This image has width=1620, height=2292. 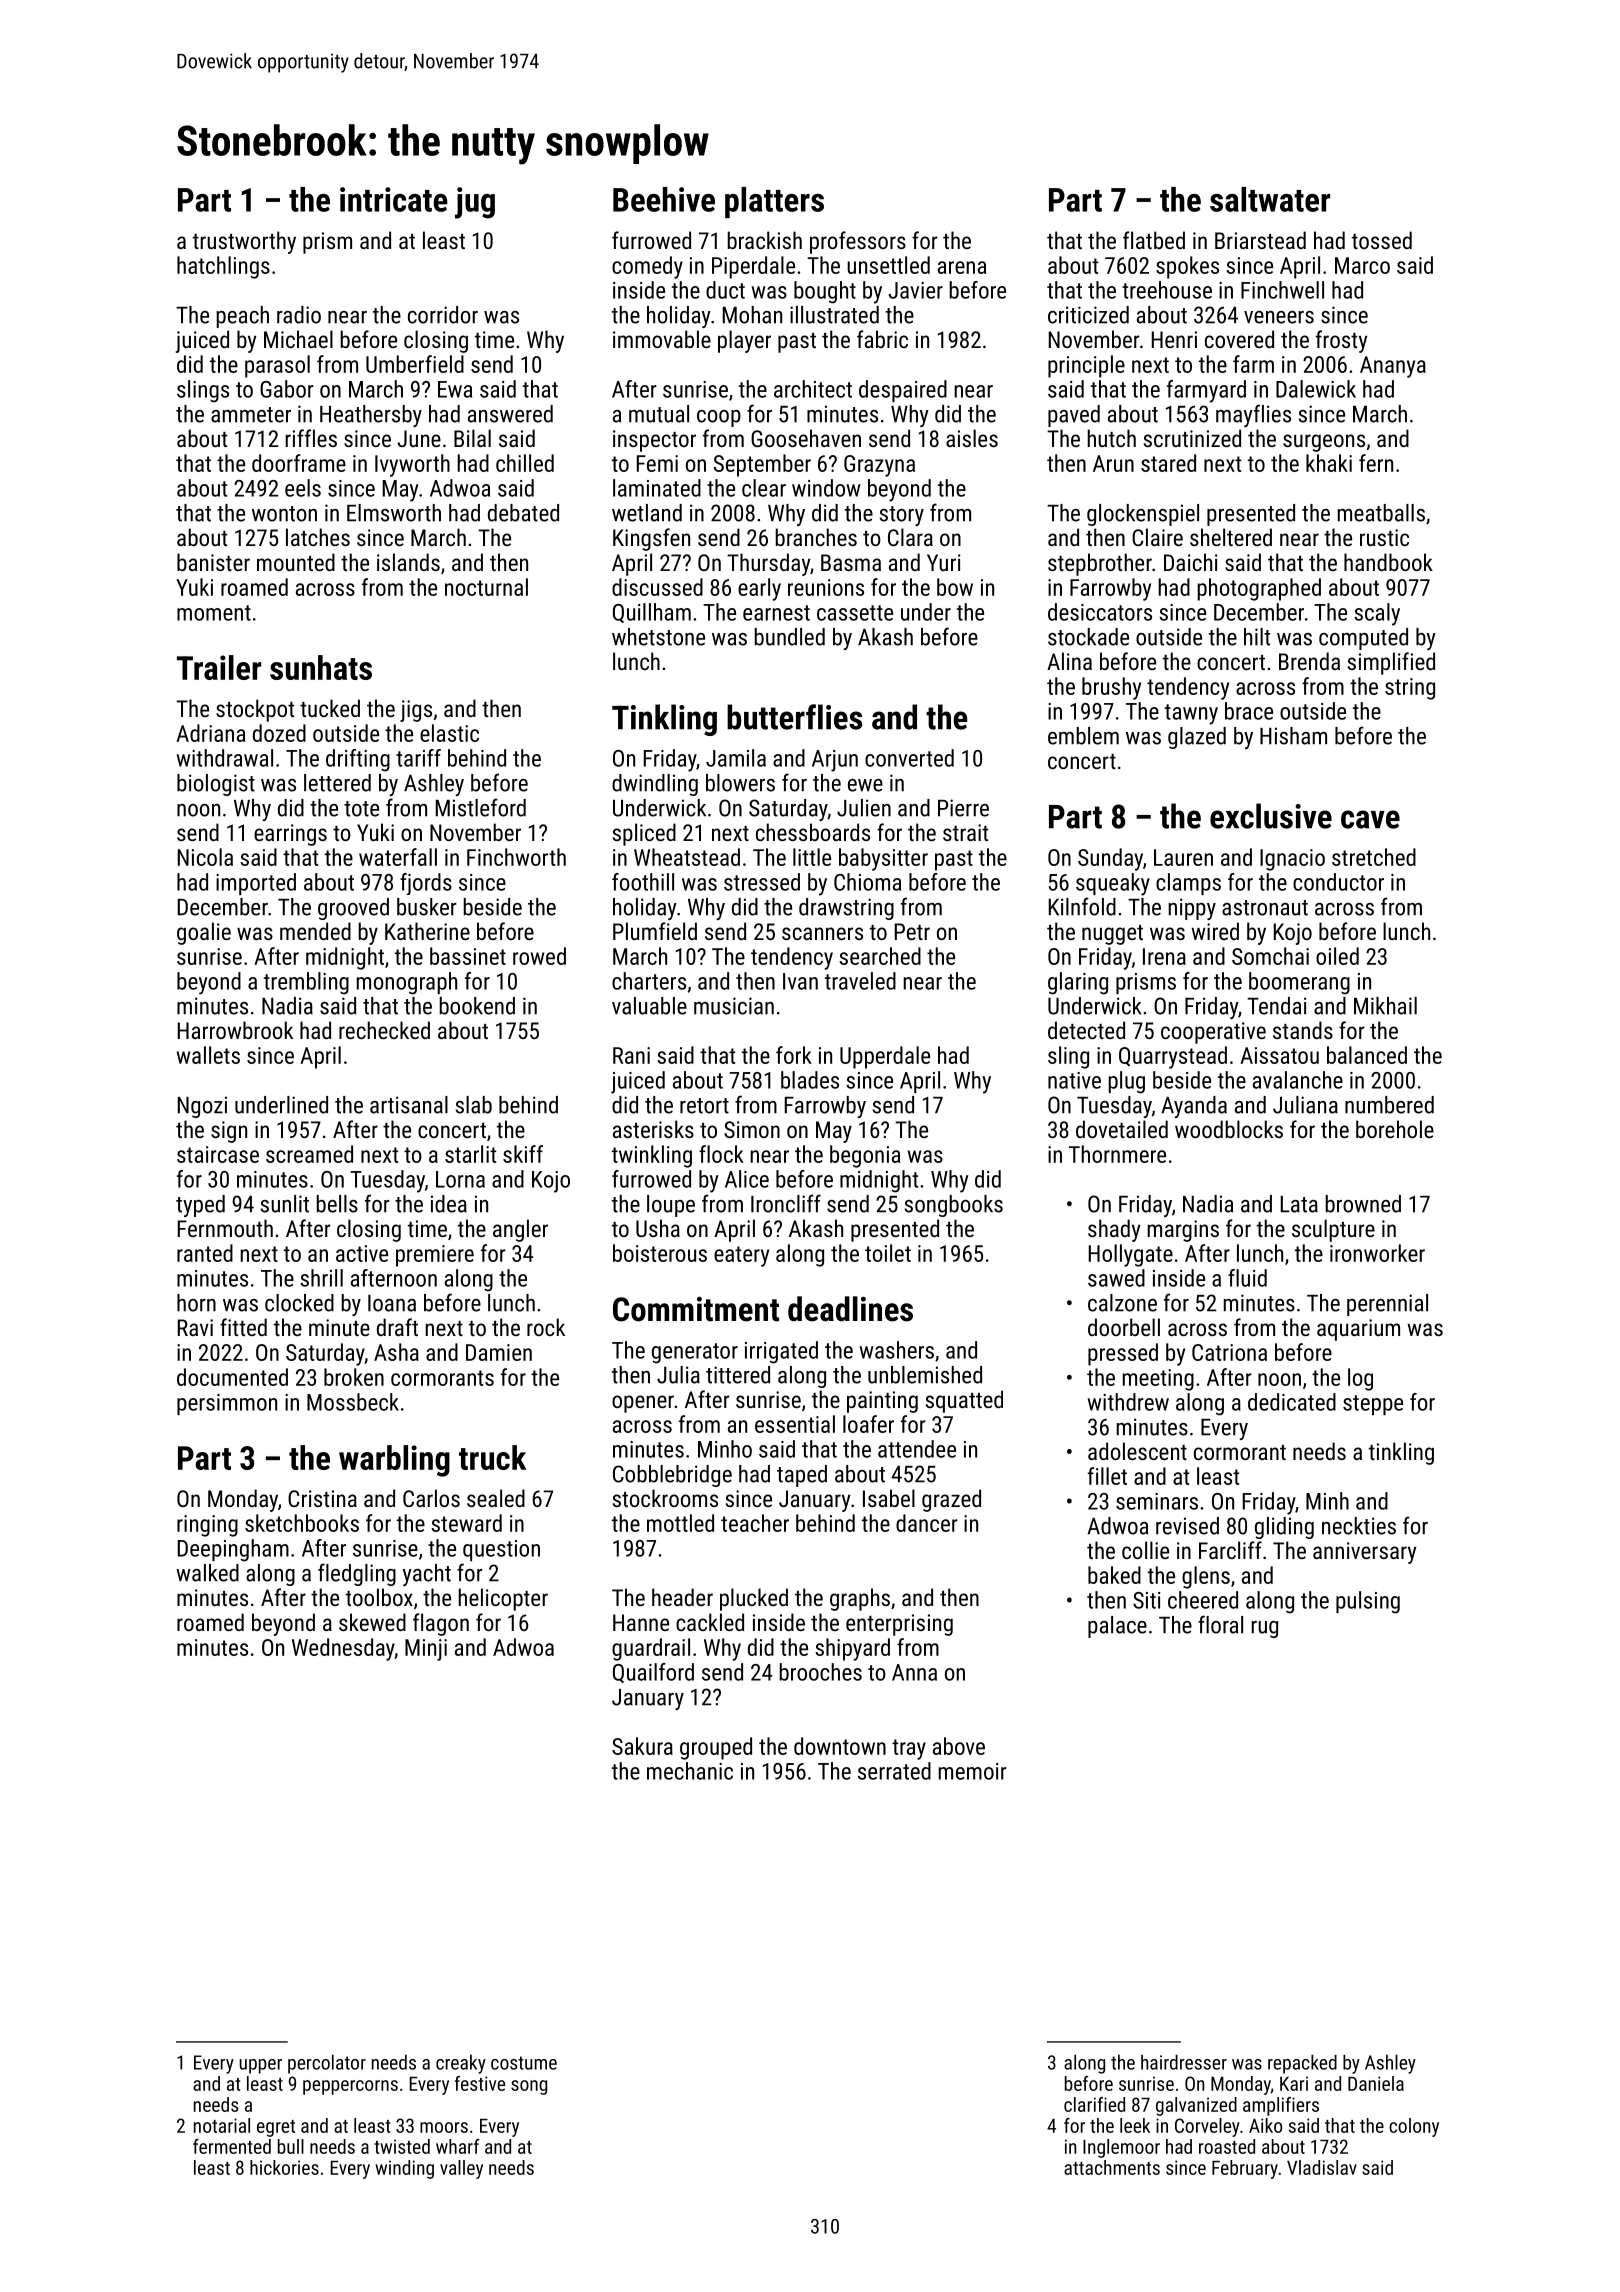 I want to click on musician, so click(x=734, y=1006).
